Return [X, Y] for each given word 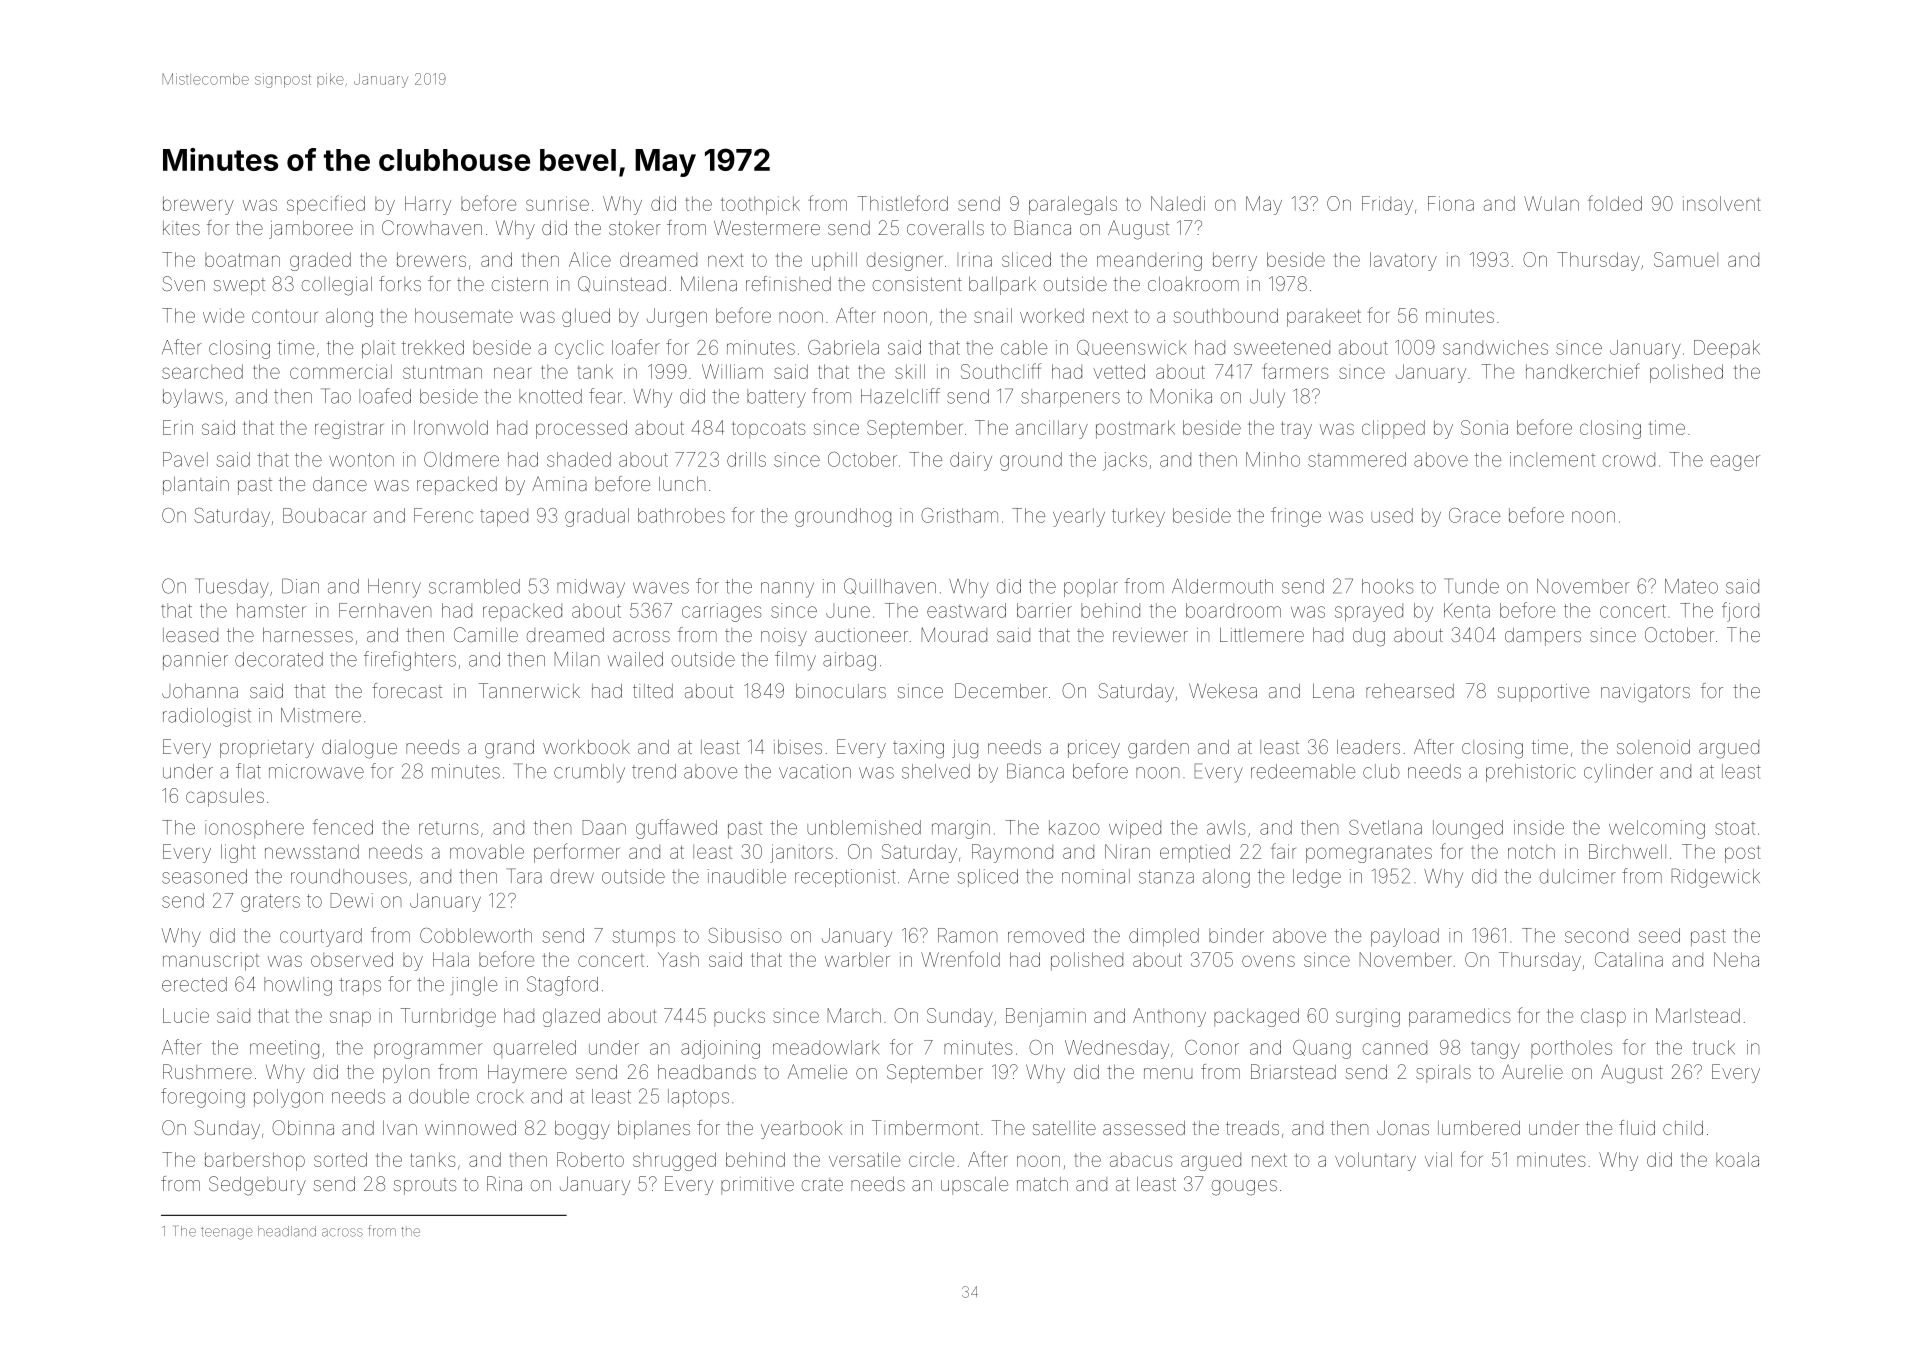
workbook [586, 747]
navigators [1645, 693]
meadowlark [826, 1047]
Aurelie [1532, 1071]
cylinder [1618, 773]
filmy [795, 661]
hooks [1388, 586]
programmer [428, 1051]
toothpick [760, 205]
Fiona [1451, 203]
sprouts [425, 1186]
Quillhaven [890, 586]
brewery [198, 205]
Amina [559, 483]
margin [961, 829]
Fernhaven [385, 610]
